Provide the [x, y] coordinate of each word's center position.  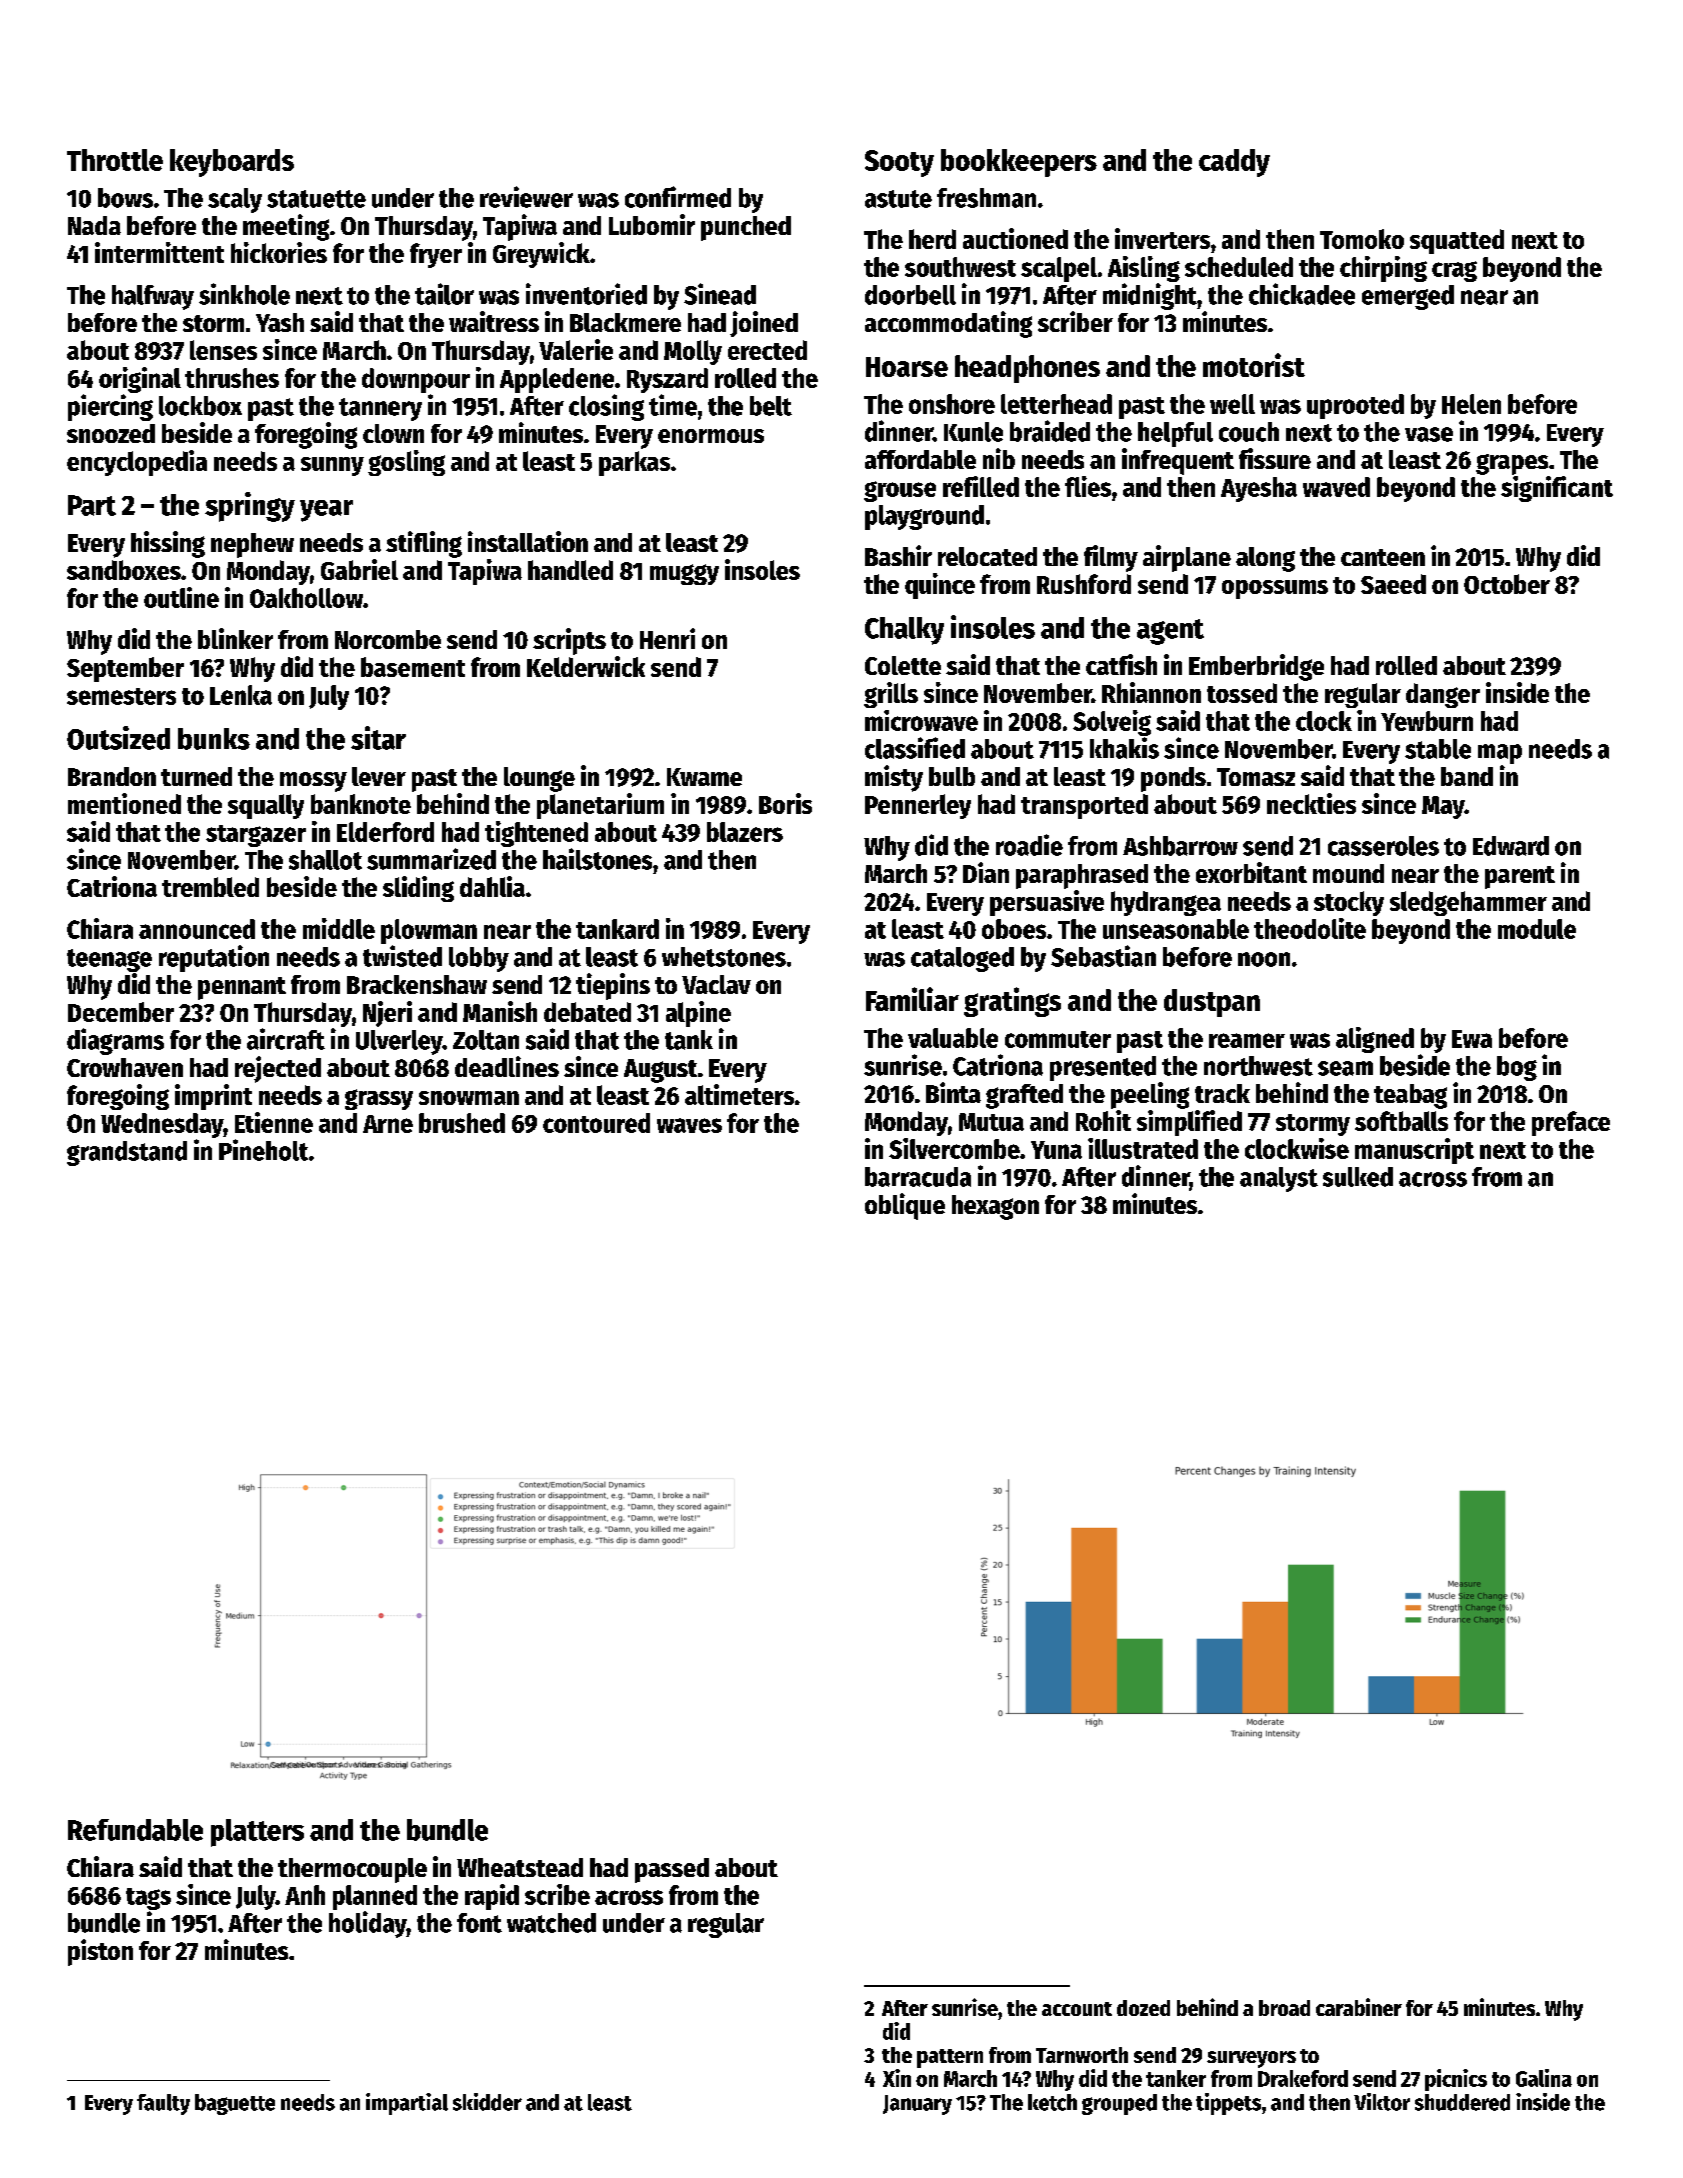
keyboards [232, 163]
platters [257, 1833]
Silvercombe [954, 1148]
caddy [1234, 163]
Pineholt [263, 1150]
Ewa [1472, 1039]
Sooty [899, 163]
